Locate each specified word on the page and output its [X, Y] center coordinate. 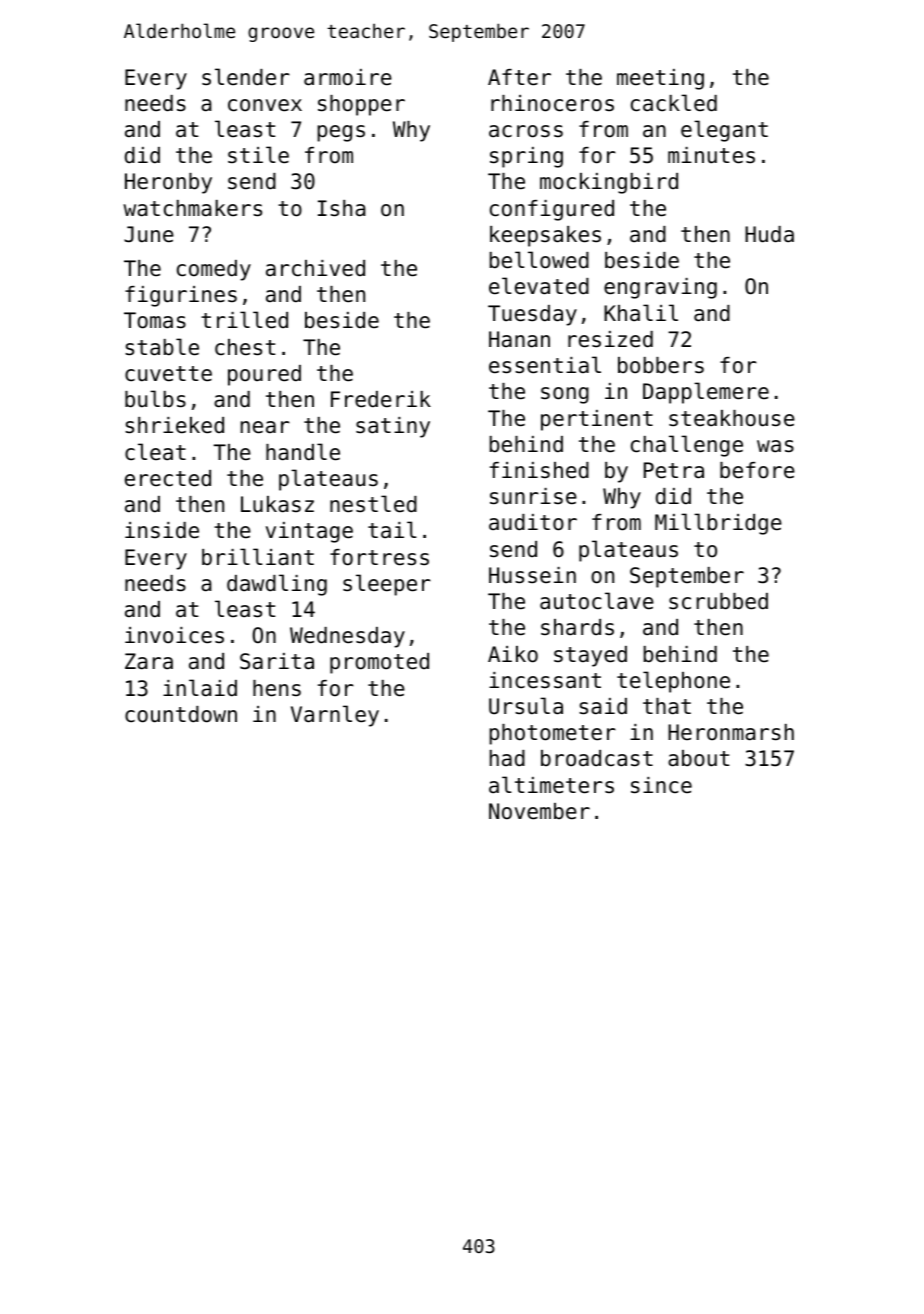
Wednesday [347, 637]
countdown [181, 714]
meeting [660, 79]
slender [246, 77]
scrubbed [718, 601]
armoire [348, 77]
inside [162, 530]
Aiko [513, 654]
